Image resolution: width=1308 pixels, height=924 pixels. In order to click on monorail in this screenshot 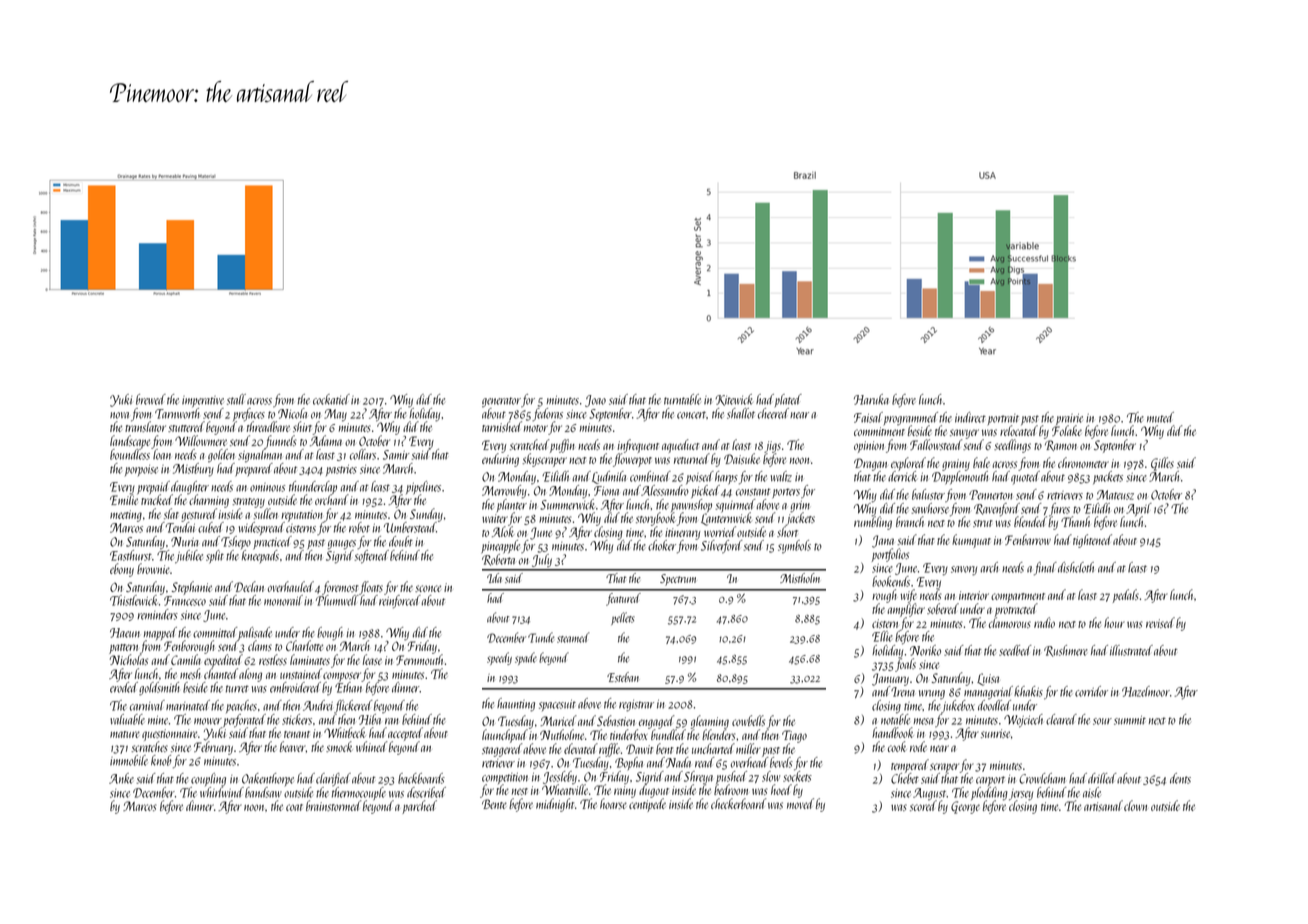, I will do `click(283, 600)`.
